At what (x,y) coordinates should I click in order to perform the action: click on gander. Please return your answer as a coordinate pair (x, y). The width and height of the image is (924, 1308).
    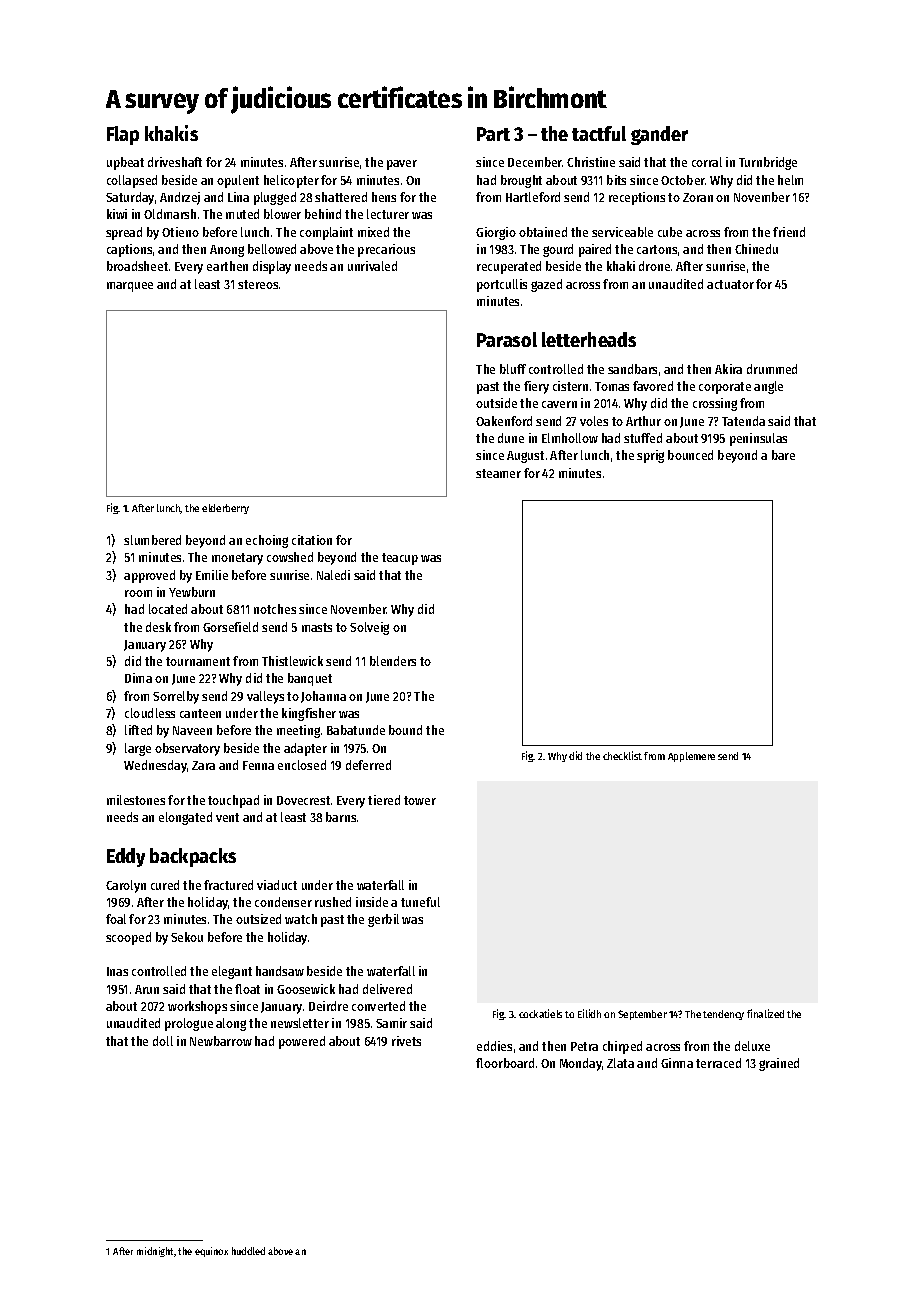
    Looking at the image, I should click on (659, 135).
